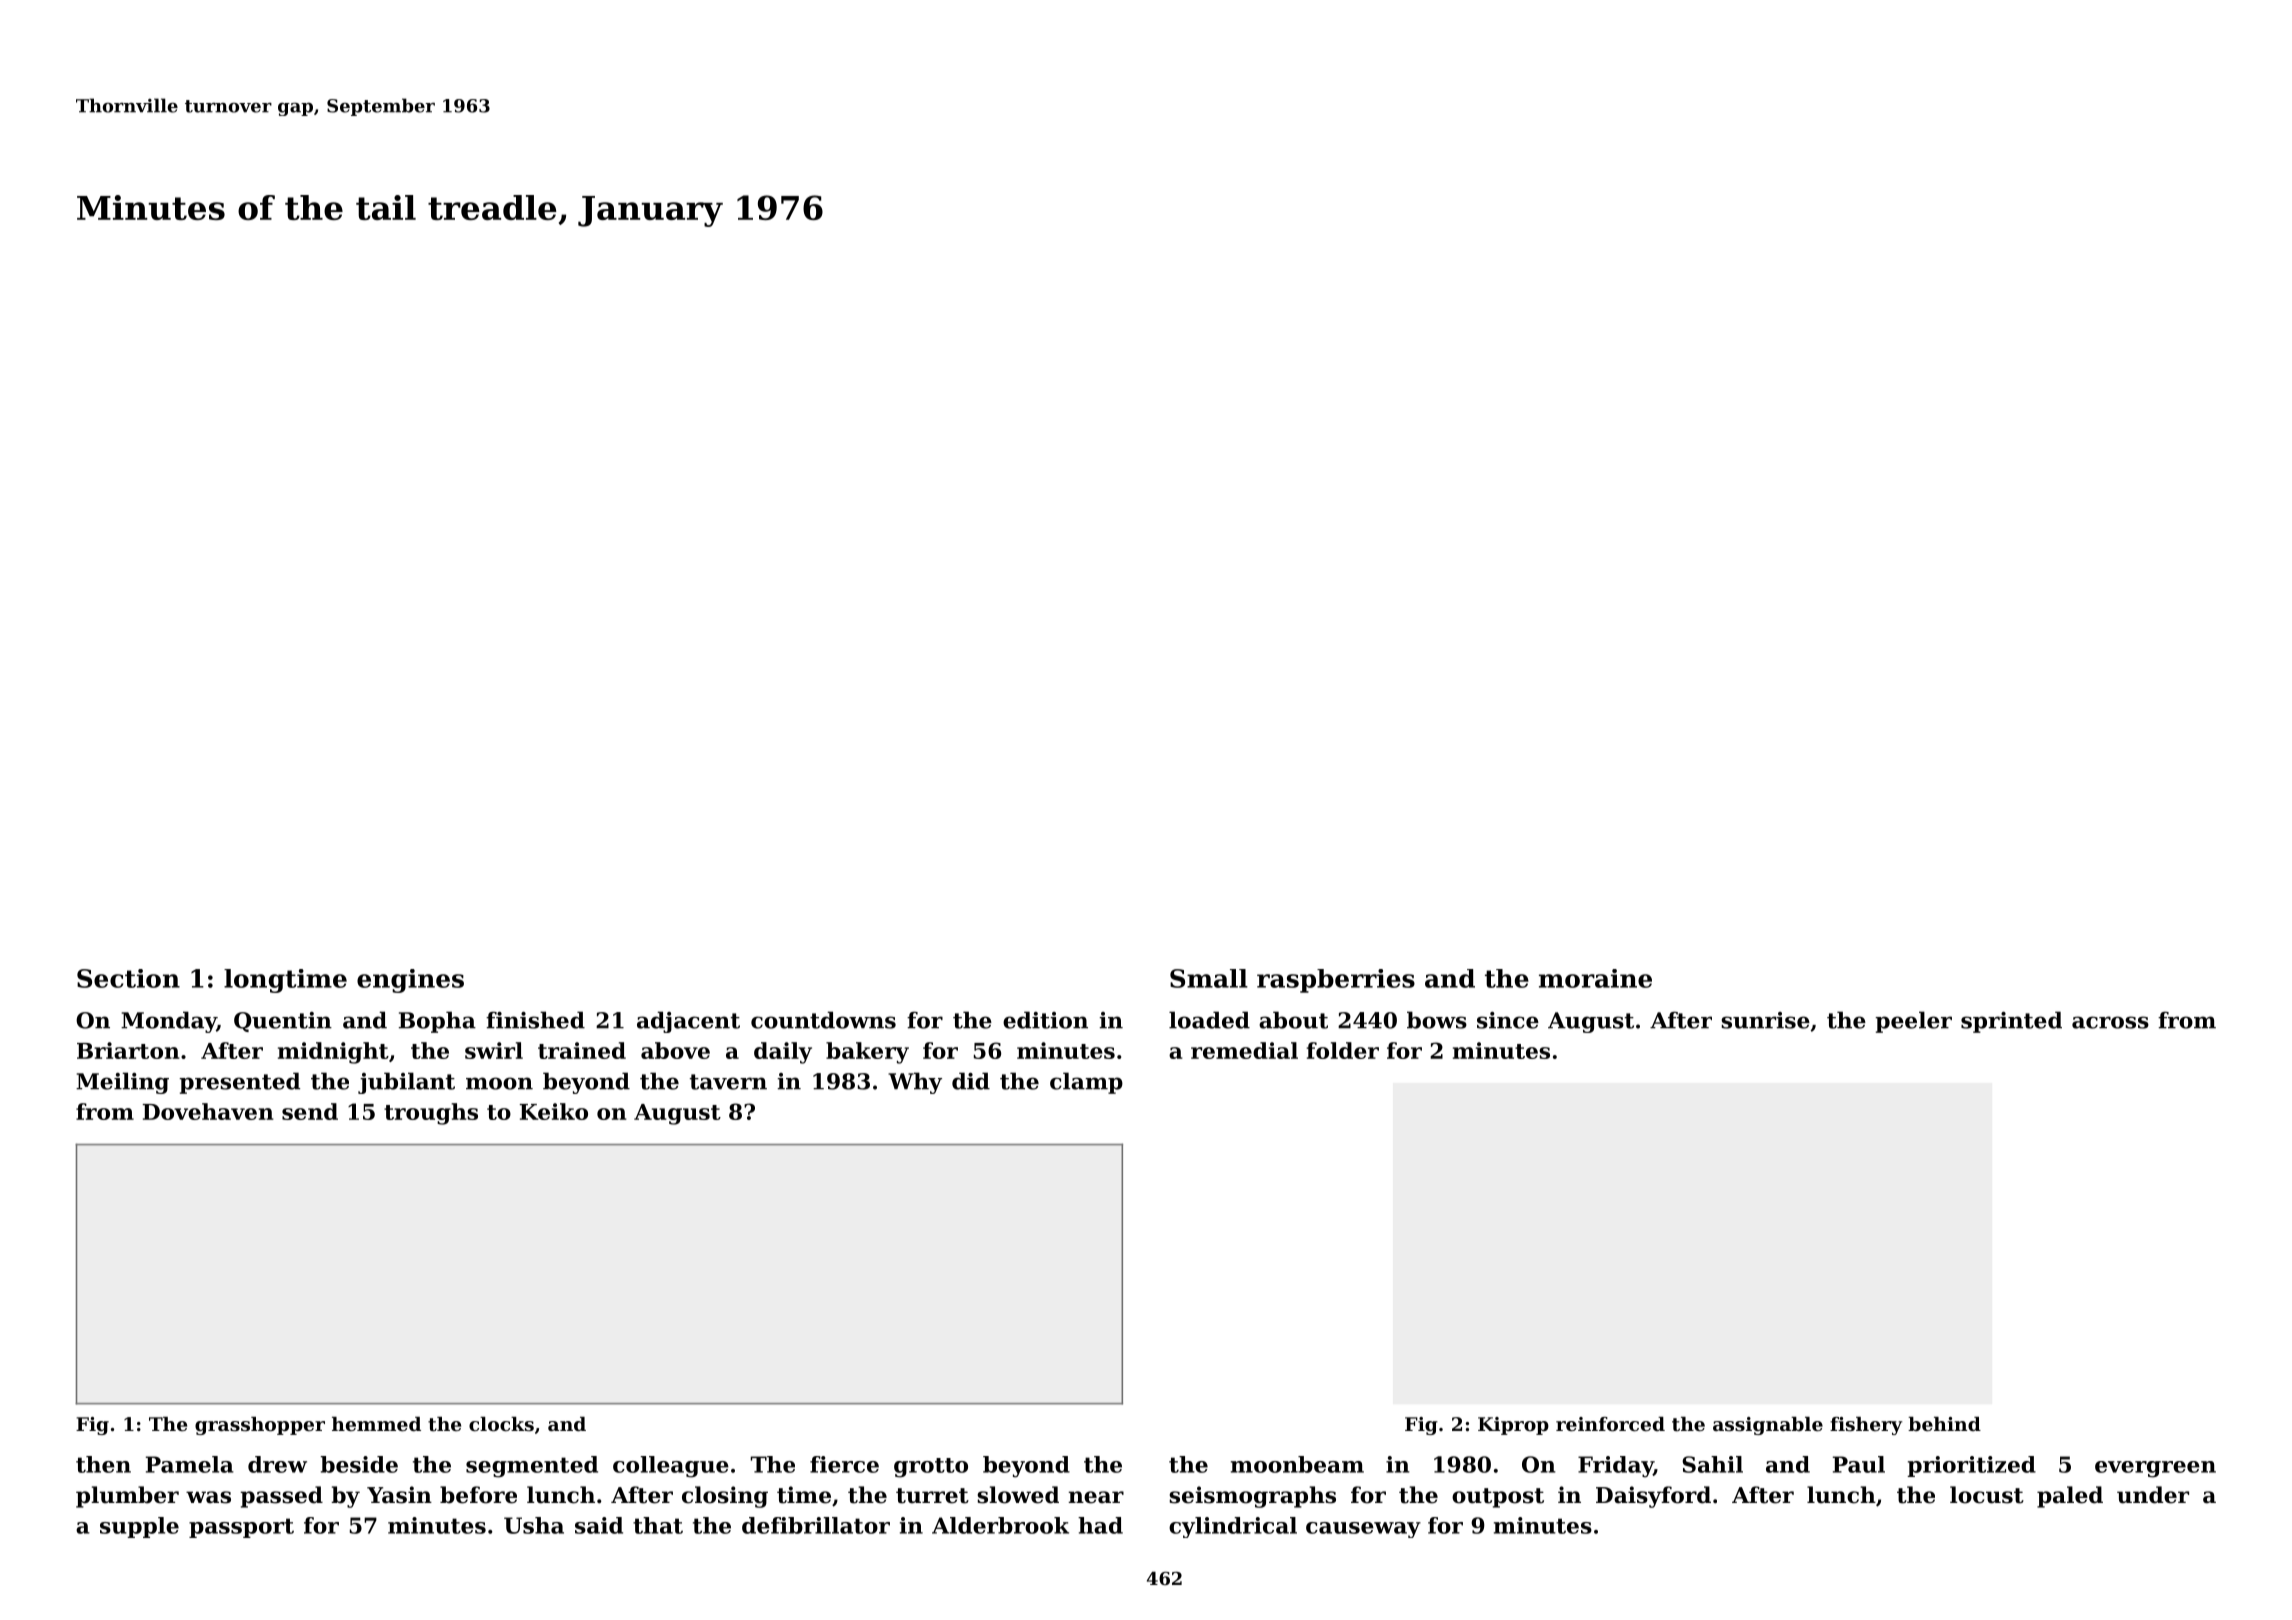 This screenshot has height=1620, width=2292. I want to click on Yasin, so click(399, 1495).
